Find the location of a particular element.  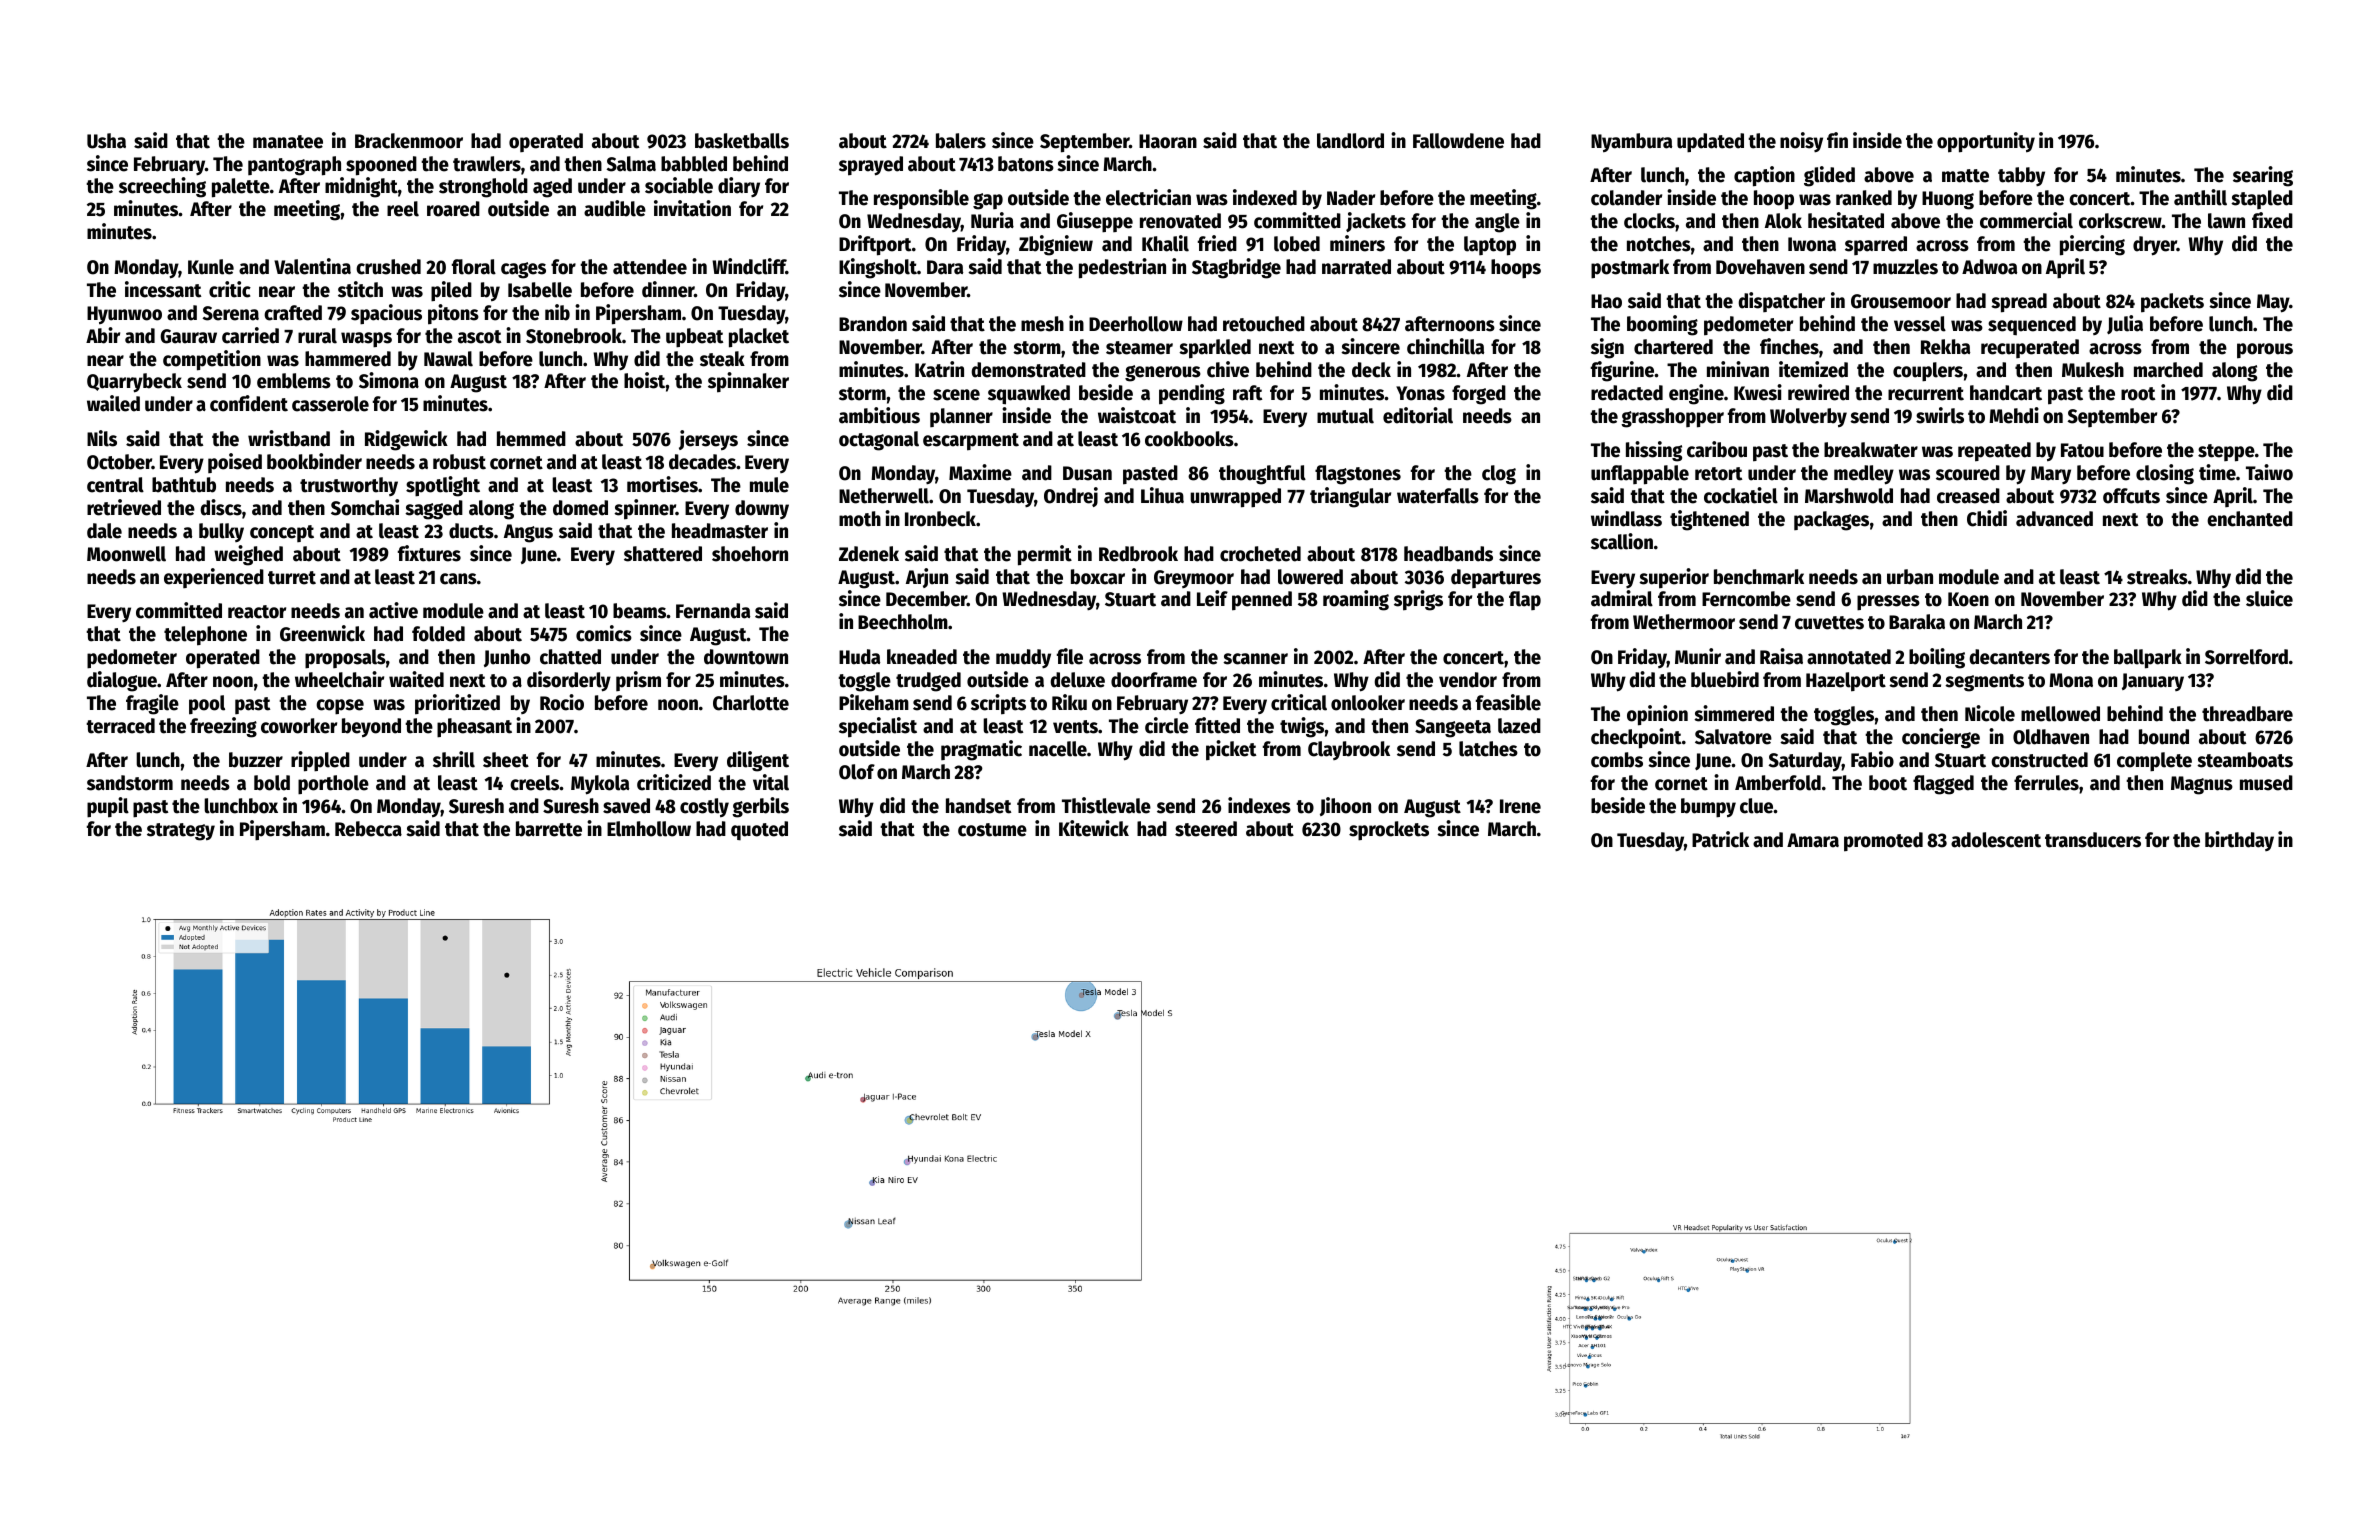

ducts is located at coordinates (471, 531).
